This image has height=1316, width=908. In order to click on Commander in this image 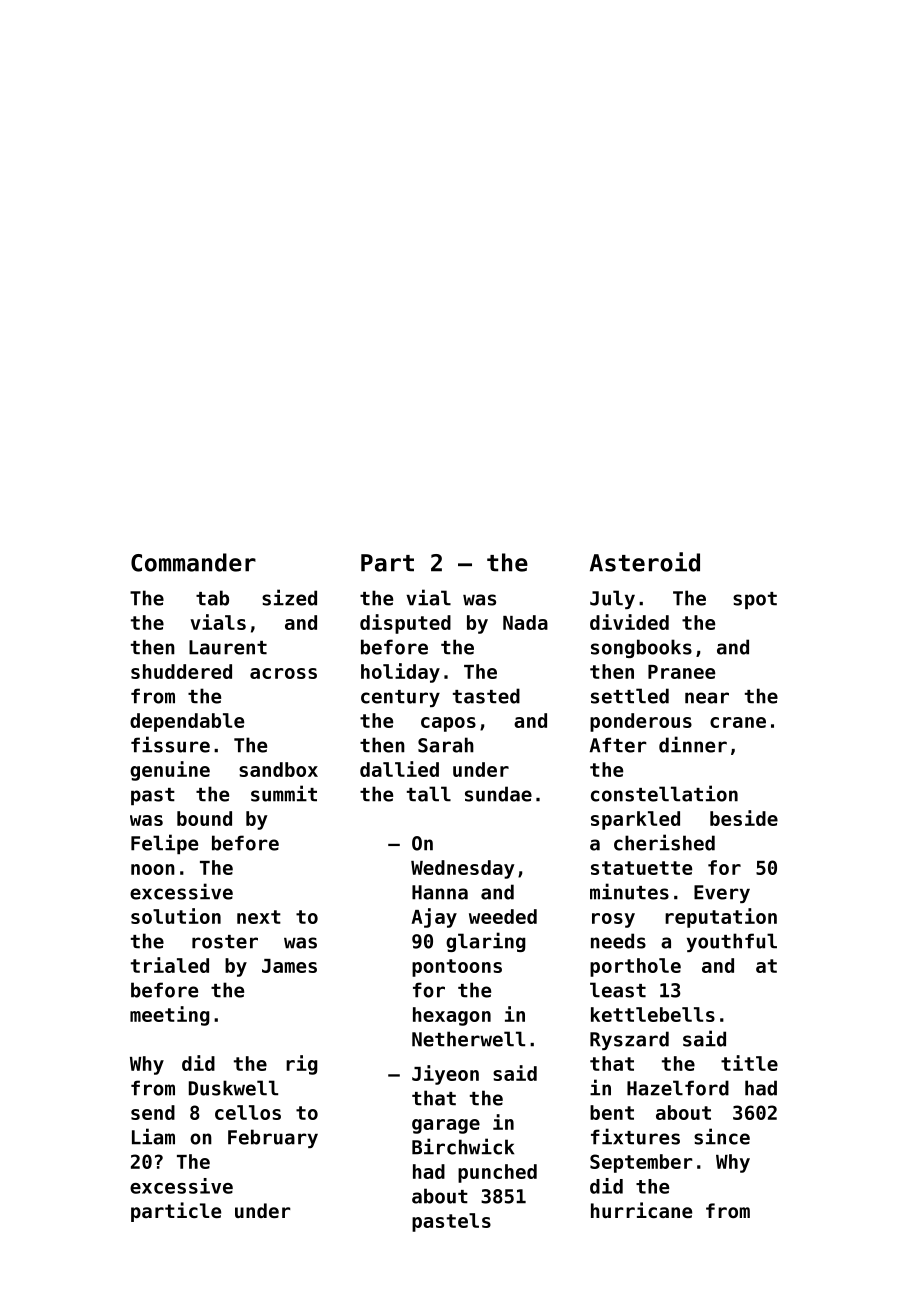, I will do `click(193, 562)`.
